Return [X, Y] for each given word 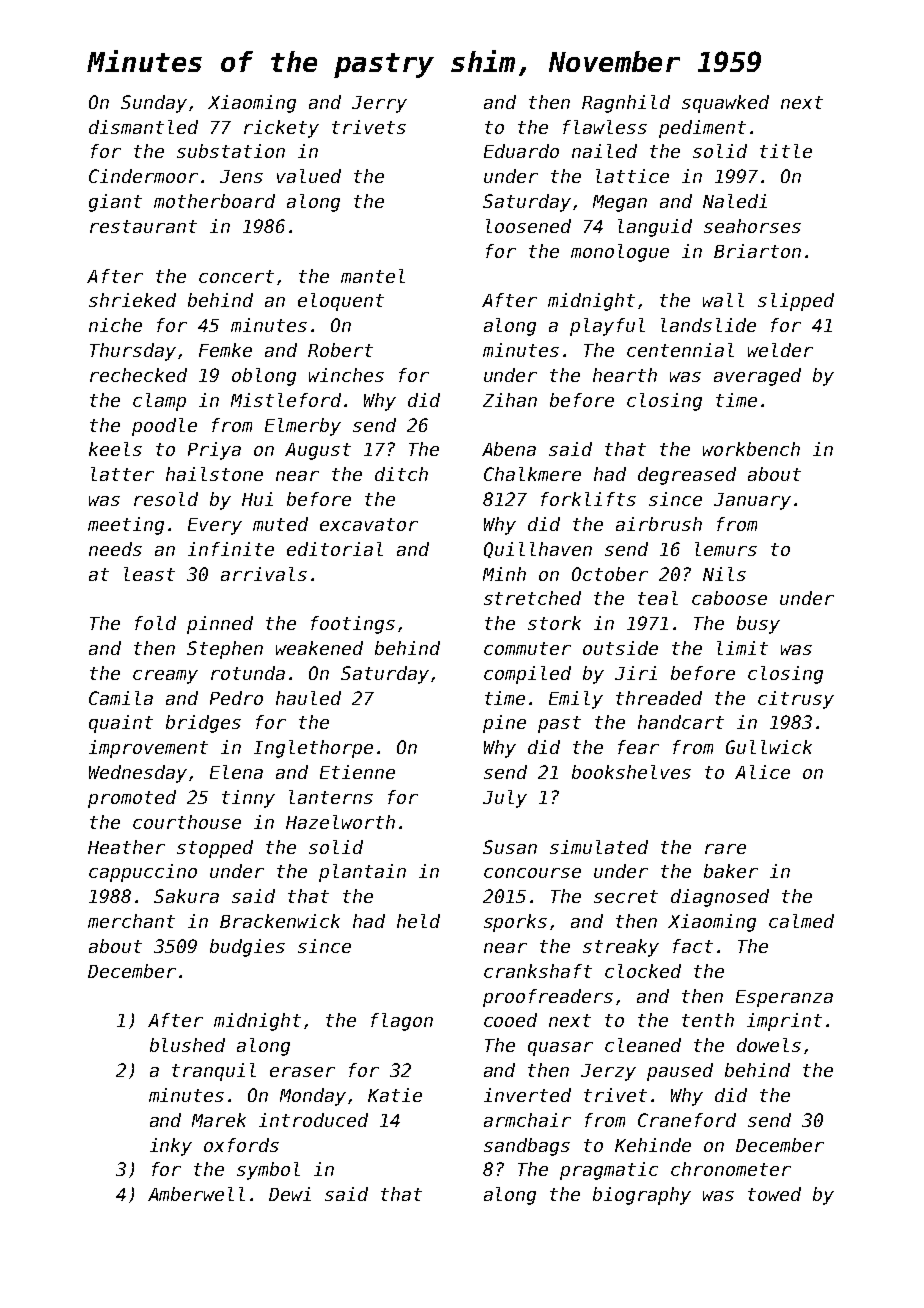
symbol [268, 1171]
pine [504, 724]
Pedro [236, 698]
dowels [769, 1045]
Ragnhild [626, 104]
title [786, 151]
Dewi [290, 1194]
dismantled [143, 127]
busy [758, 625]
